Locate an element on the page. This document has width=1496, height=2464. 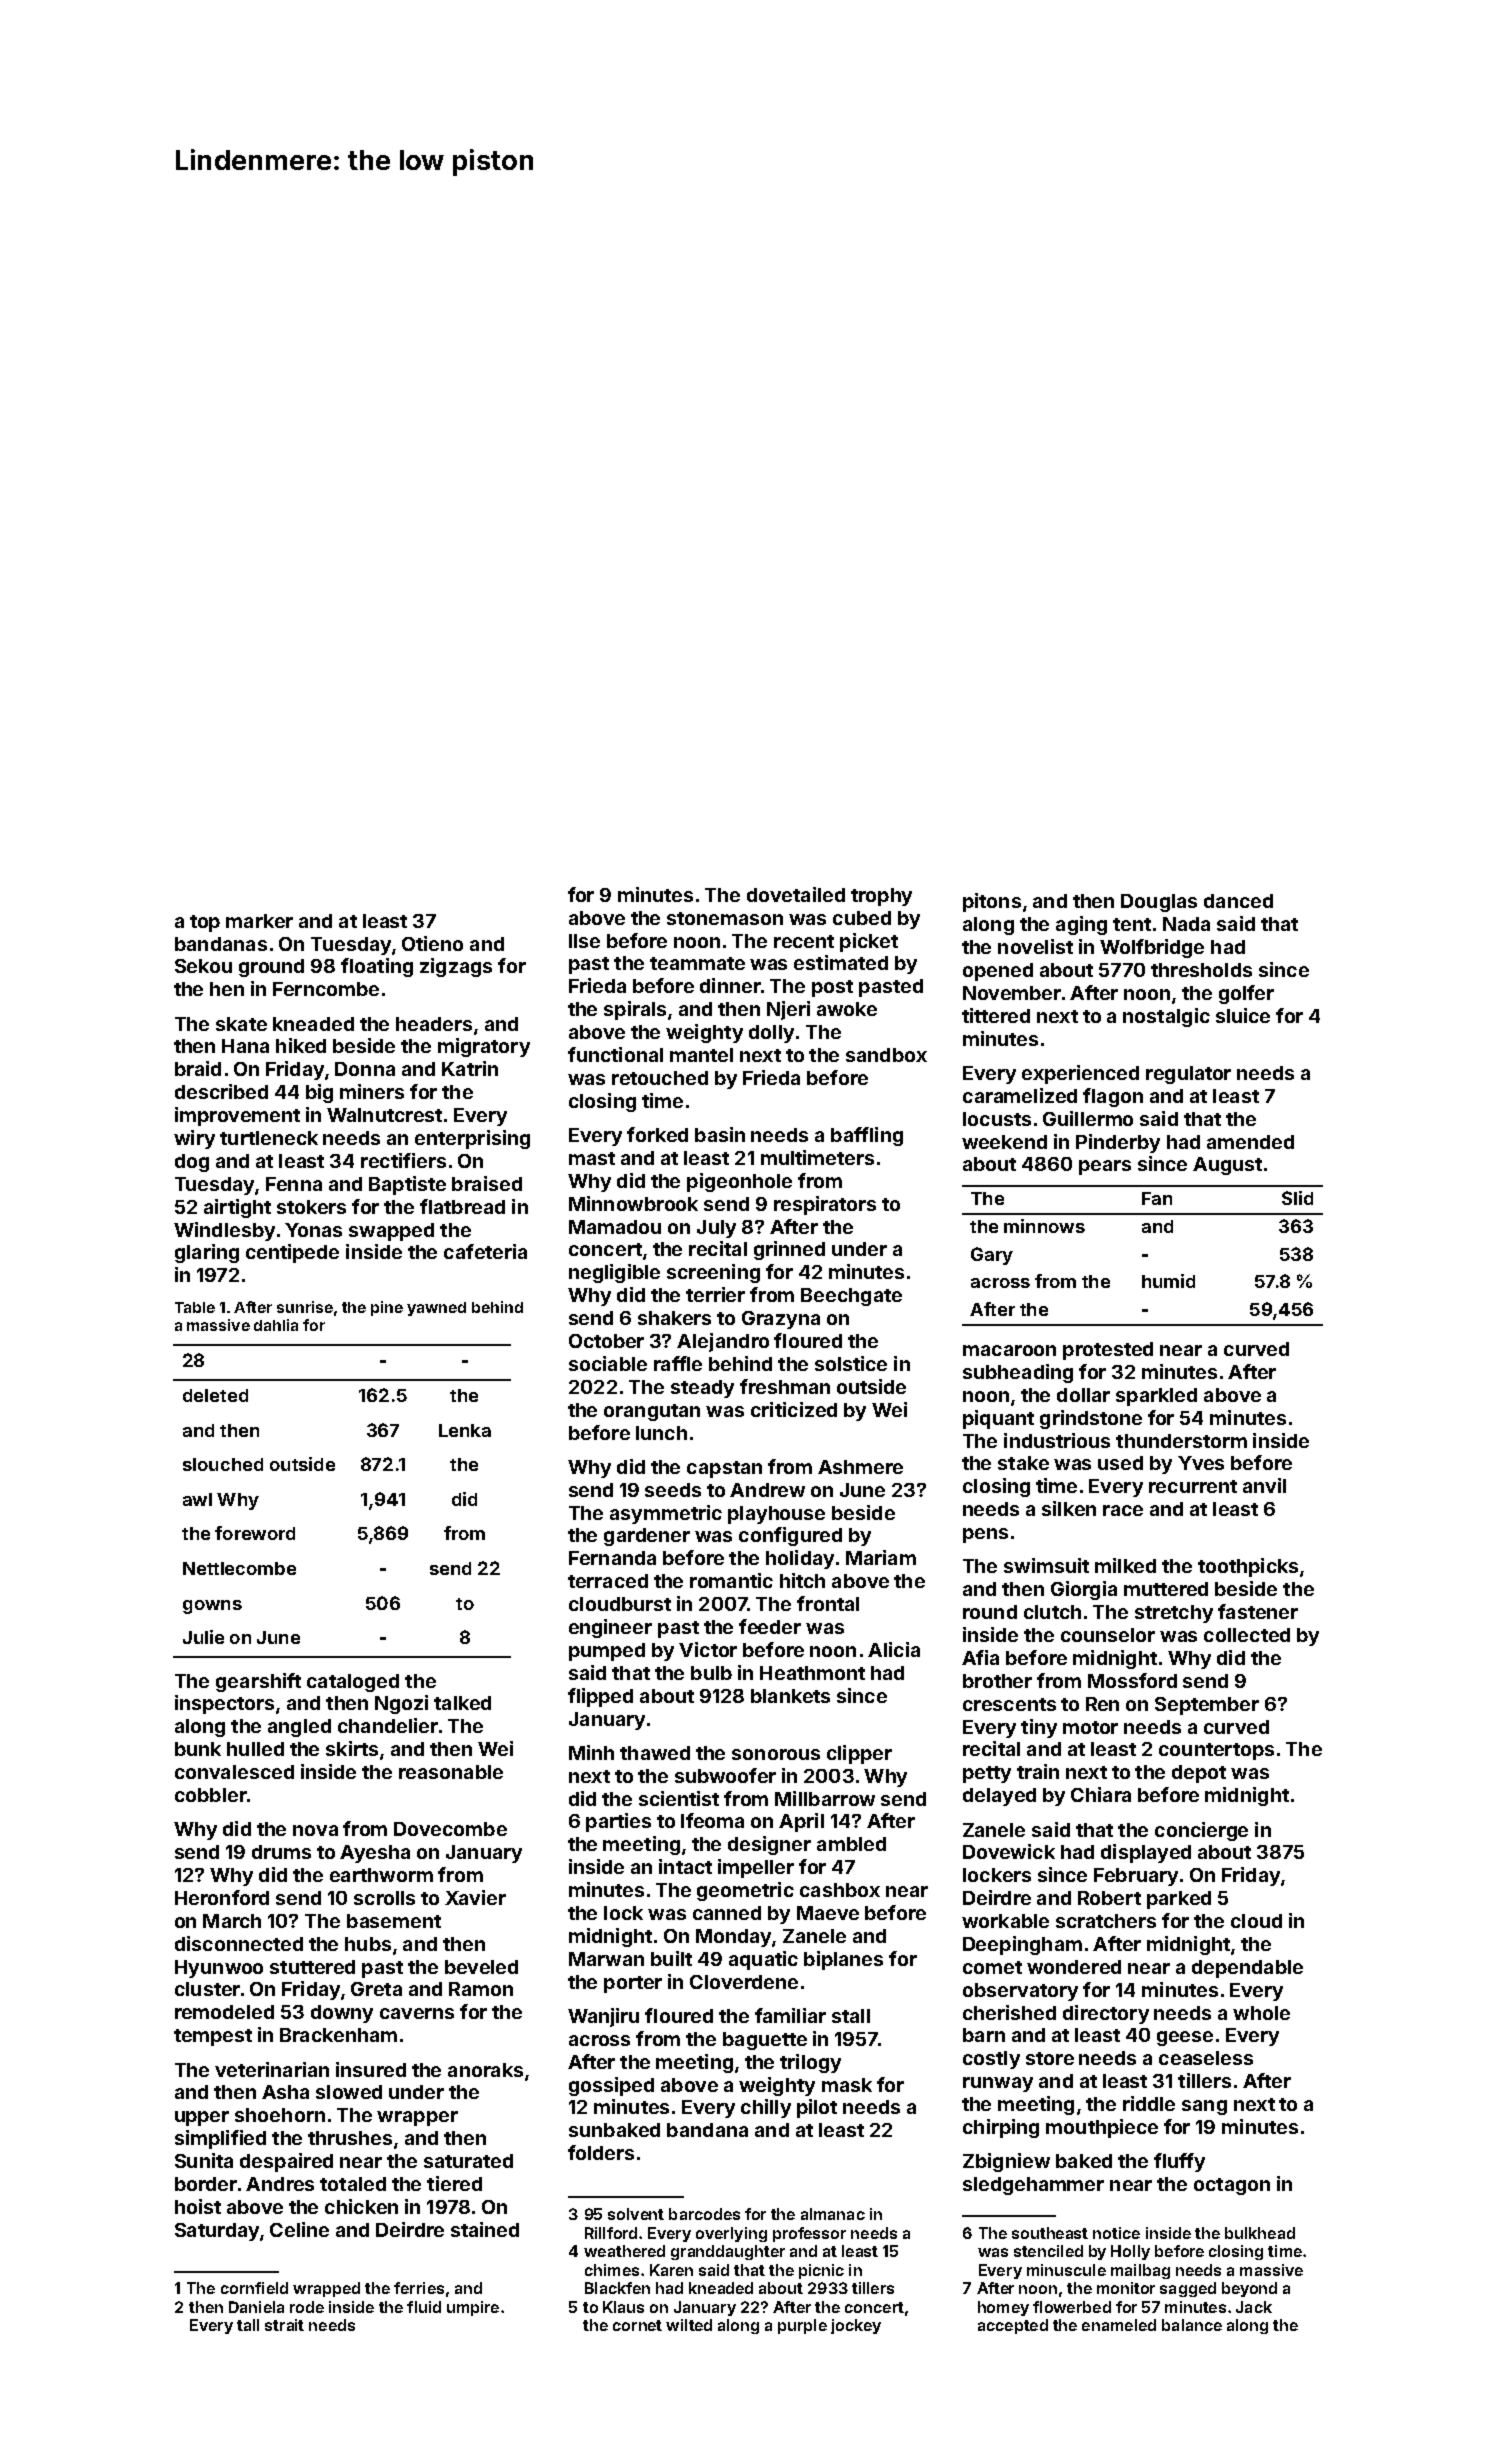
marker is located at coordinates (259, 921).
